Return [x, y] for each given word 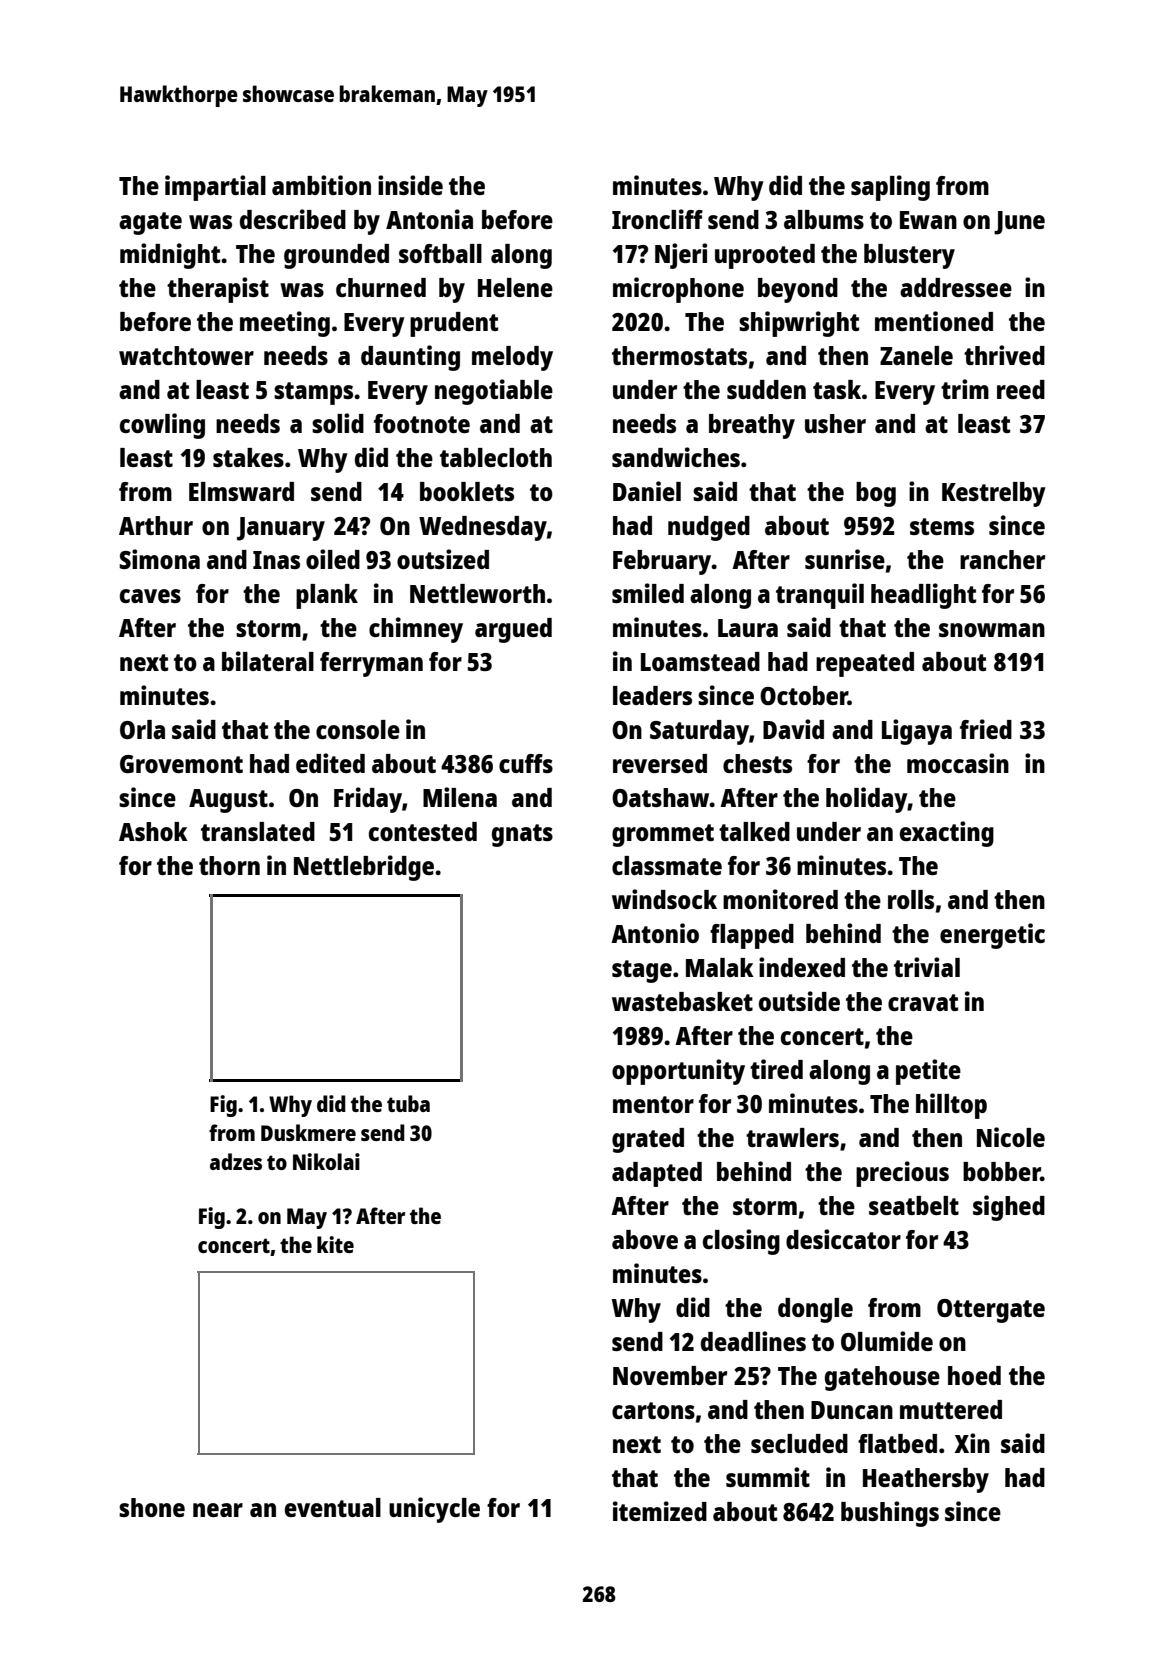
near [218, 1510]
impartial [215, 188]
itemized [660, 1511]
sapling [890, 188]
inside [410, 185]
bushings [890, 1514]
